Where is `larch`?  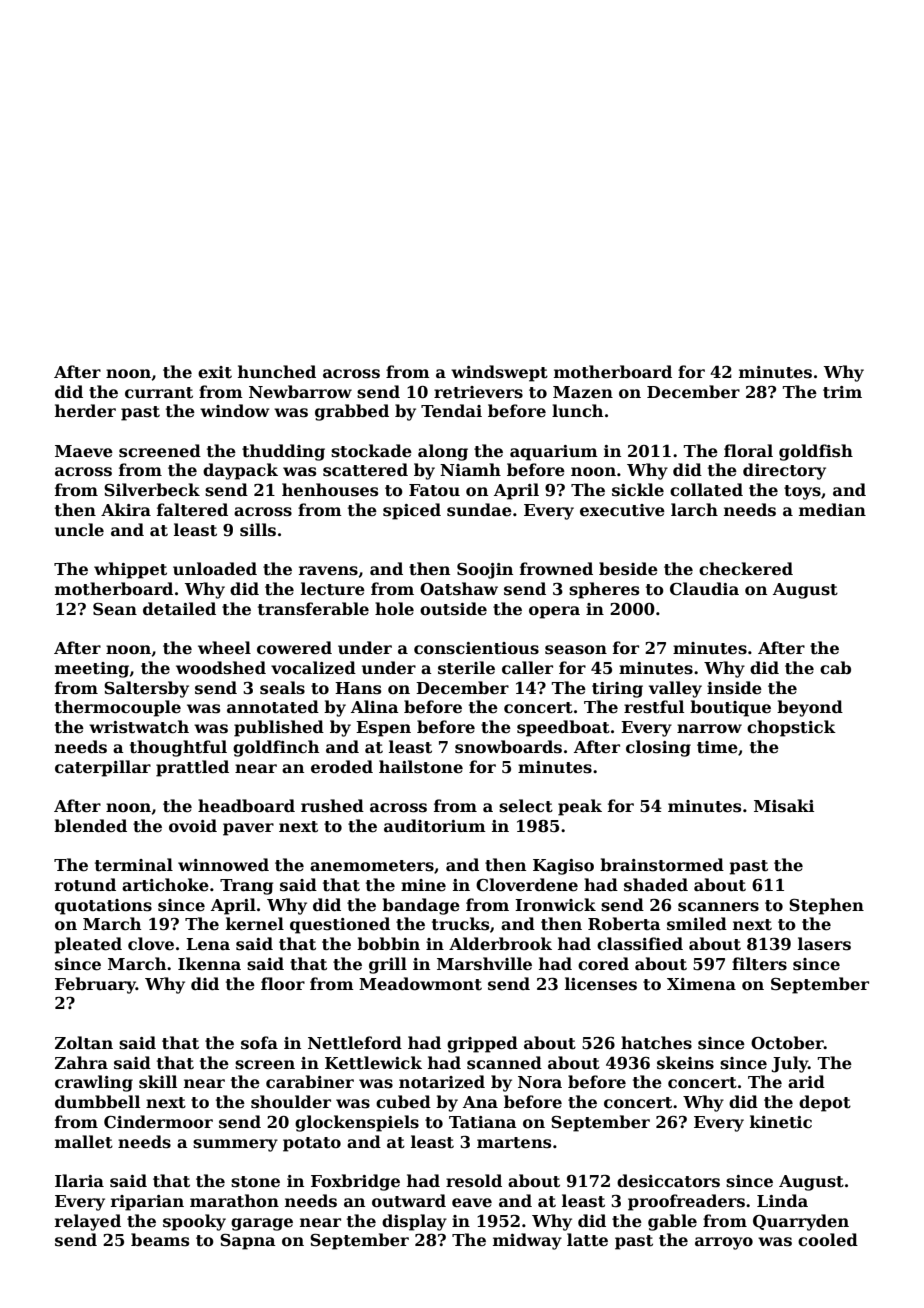 larch is located at coordinates (694, 510).
